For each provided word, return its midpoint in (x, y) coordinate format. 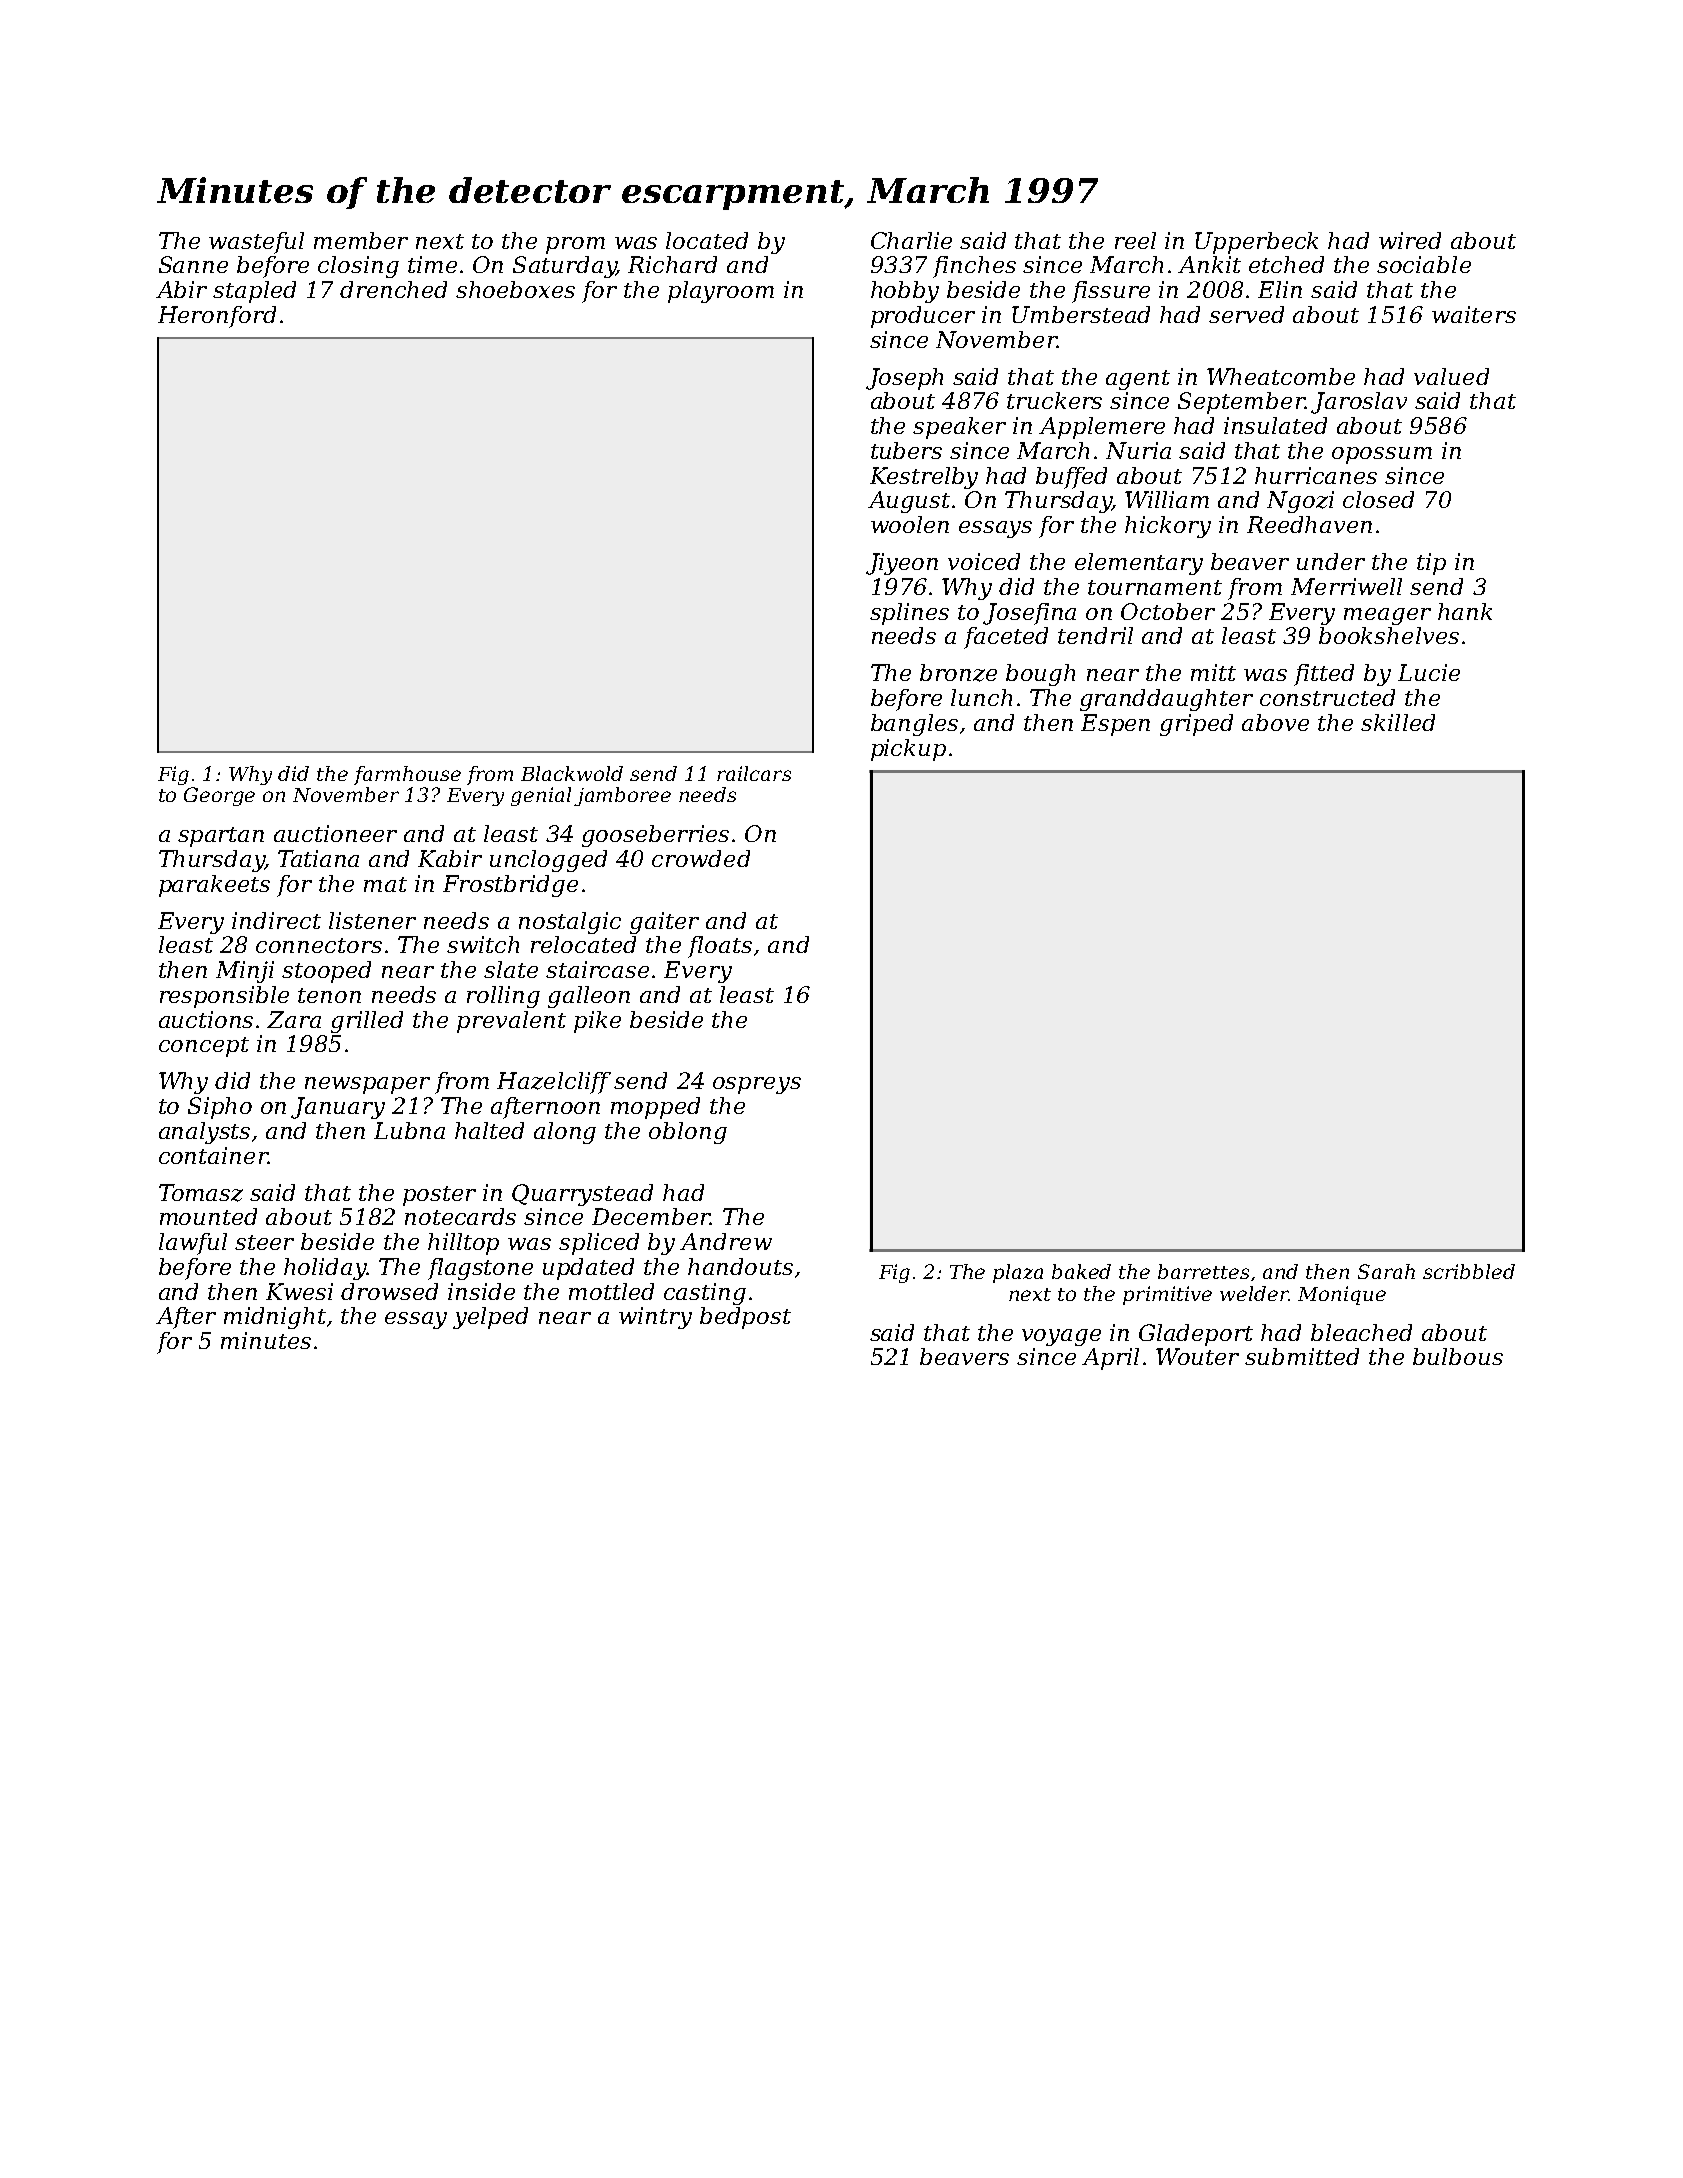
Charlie (911, 240)
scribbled (1469, 1271)
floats (720, 947)
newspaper (367, 1085)
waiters (1474, 314)
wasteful (256, 243)
